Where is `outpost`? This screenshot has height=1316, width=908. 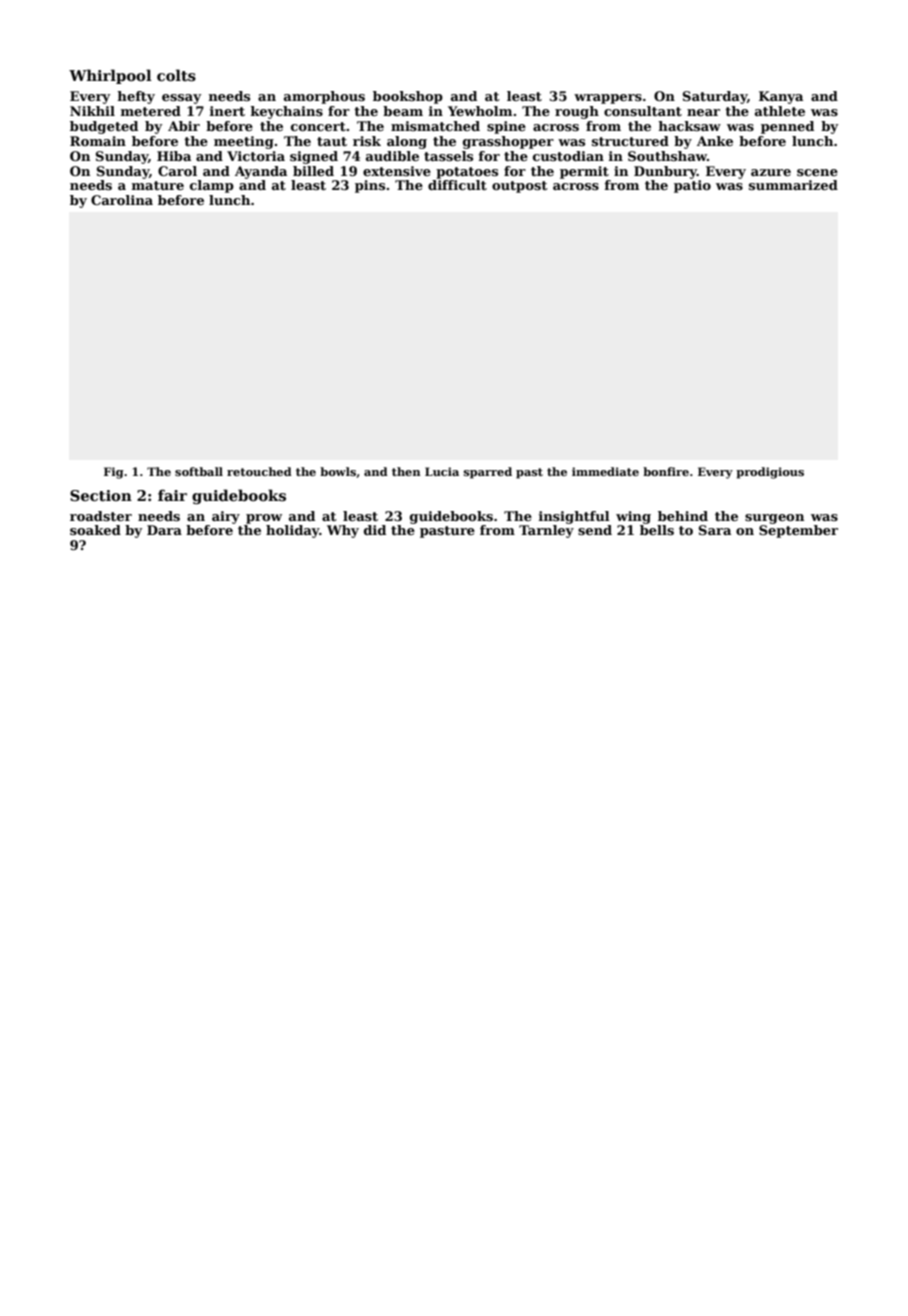
outpost is located at coordinates (520, 187).
